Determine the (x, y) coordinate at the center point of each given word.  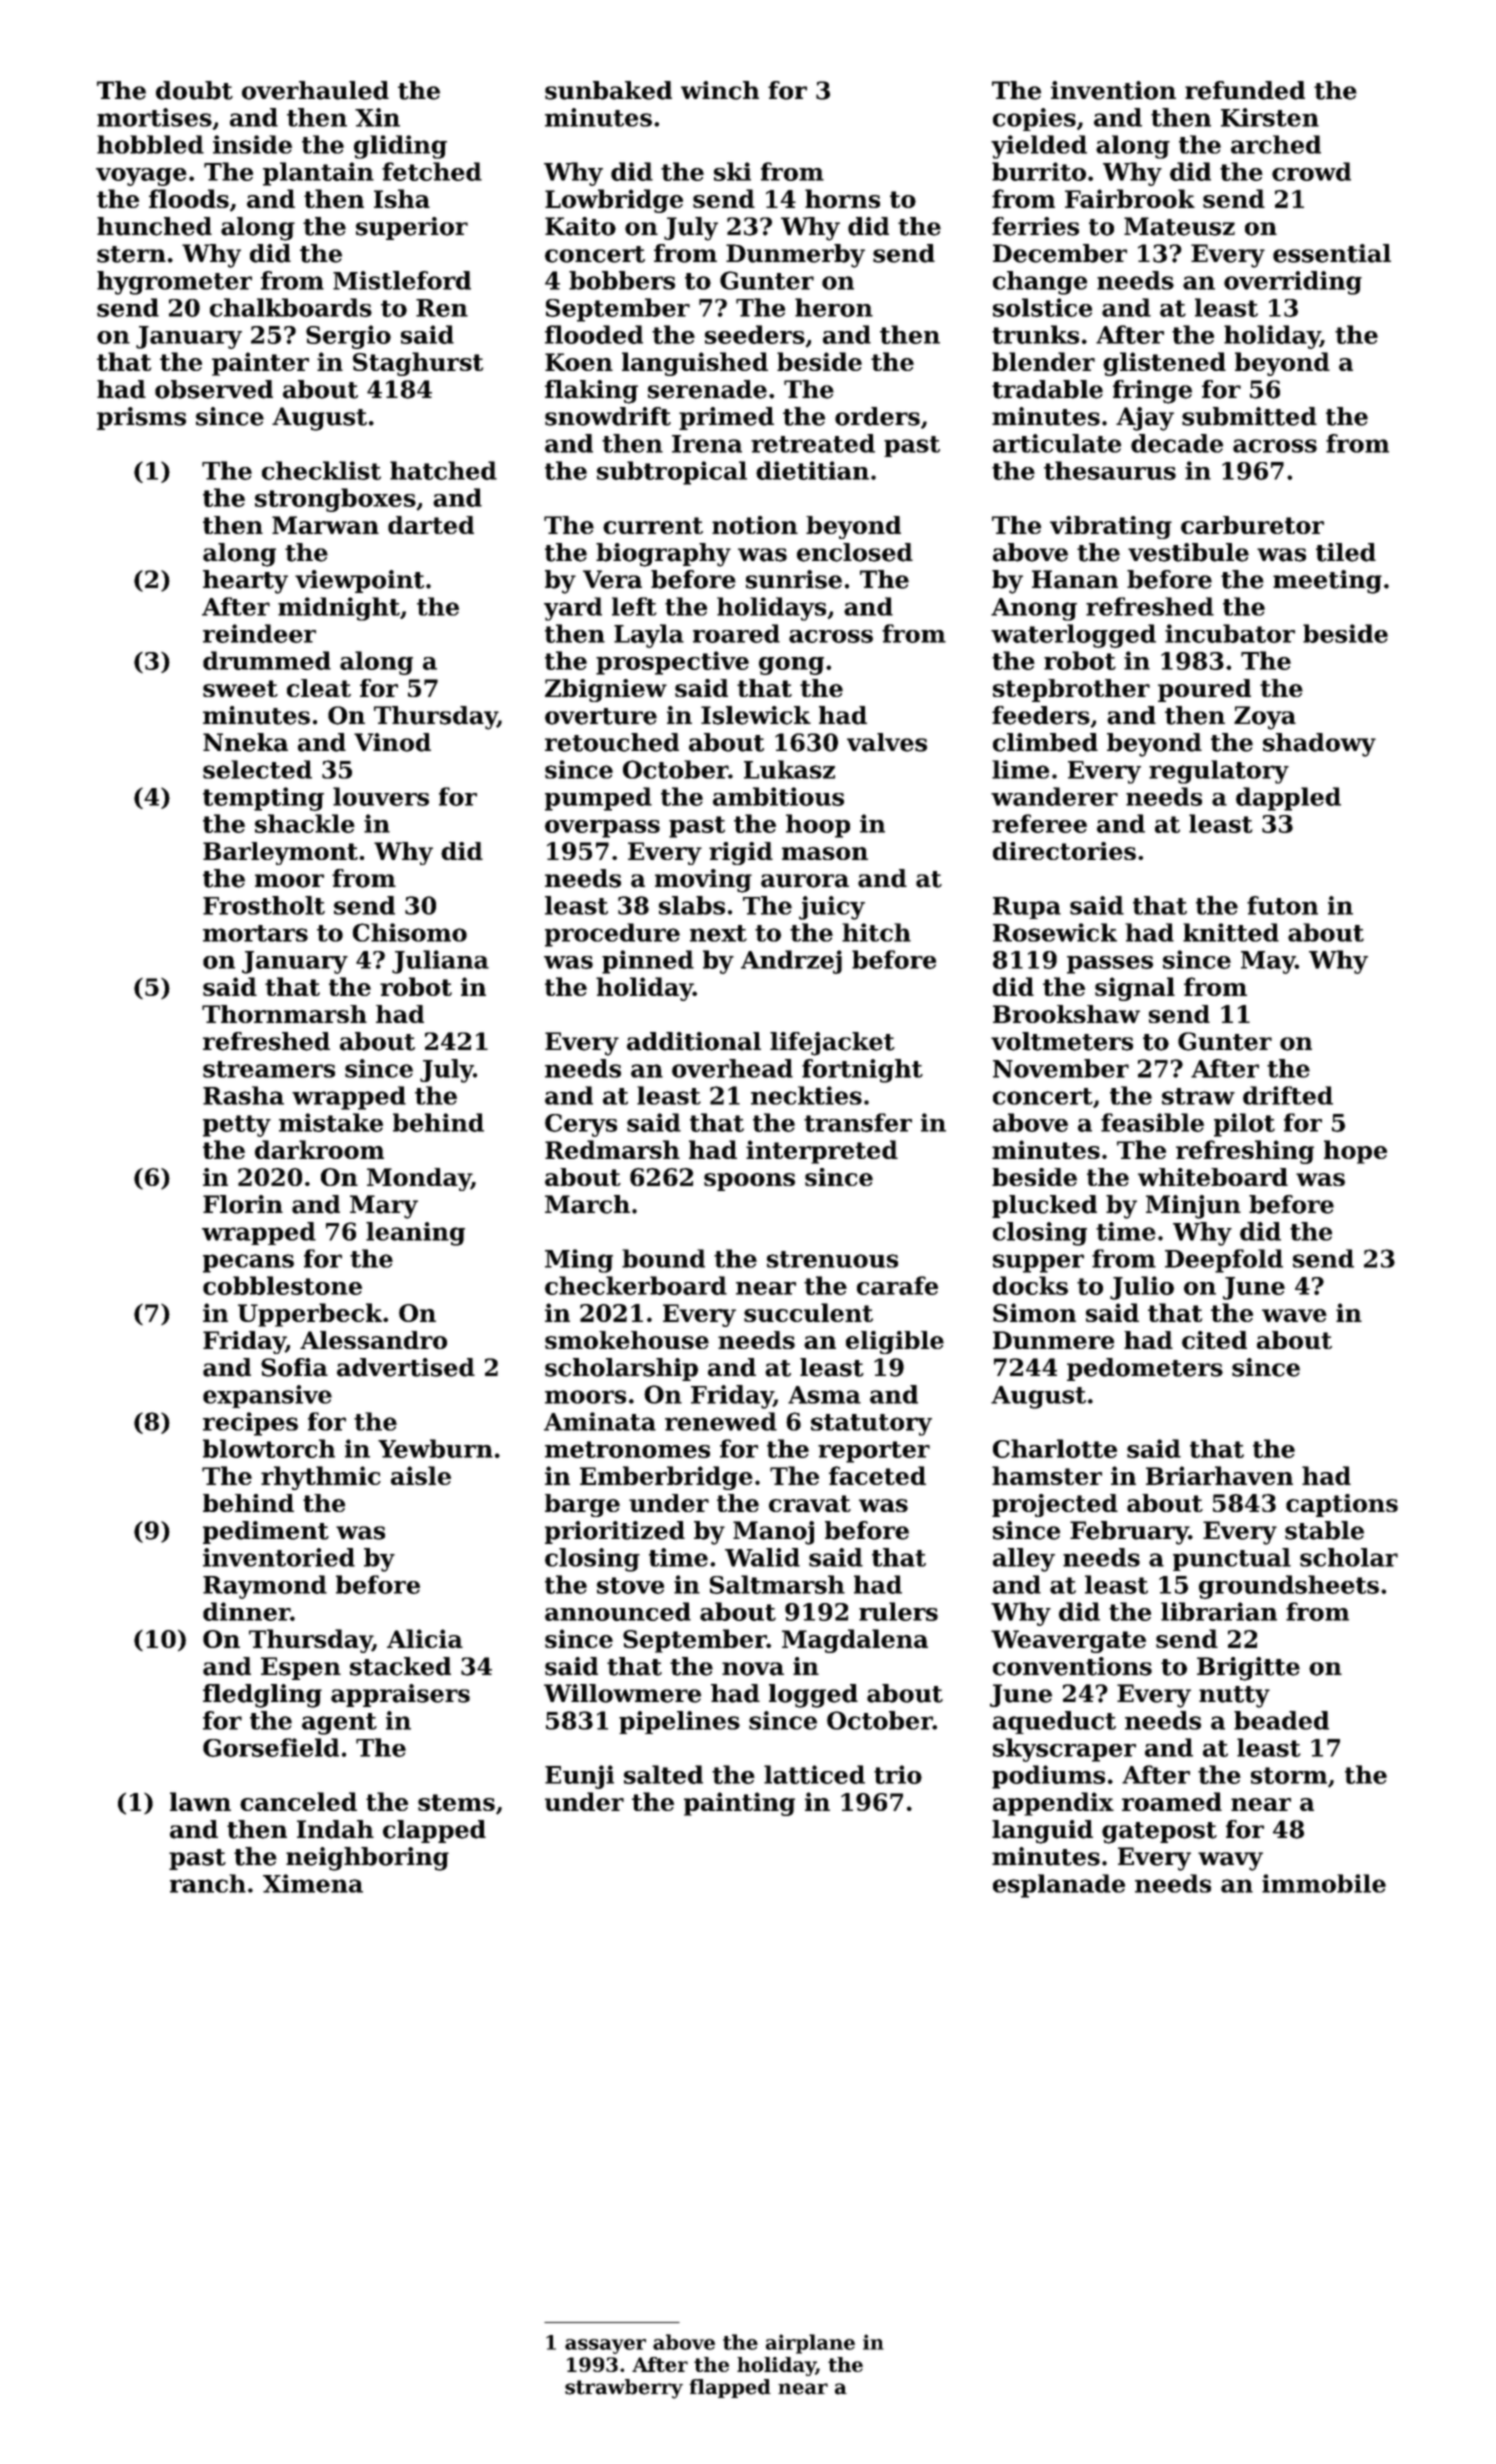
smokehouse (627, 1340)
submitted (1249, 416)
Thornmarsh (284, 1014)
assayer (605, 2346)
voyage (141, 177)
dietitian (812, 470)
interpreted (822, 1152)
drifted (1288, 1095)
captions (1342, 1505)
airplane (810, 2344)
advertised (406, 1367)
